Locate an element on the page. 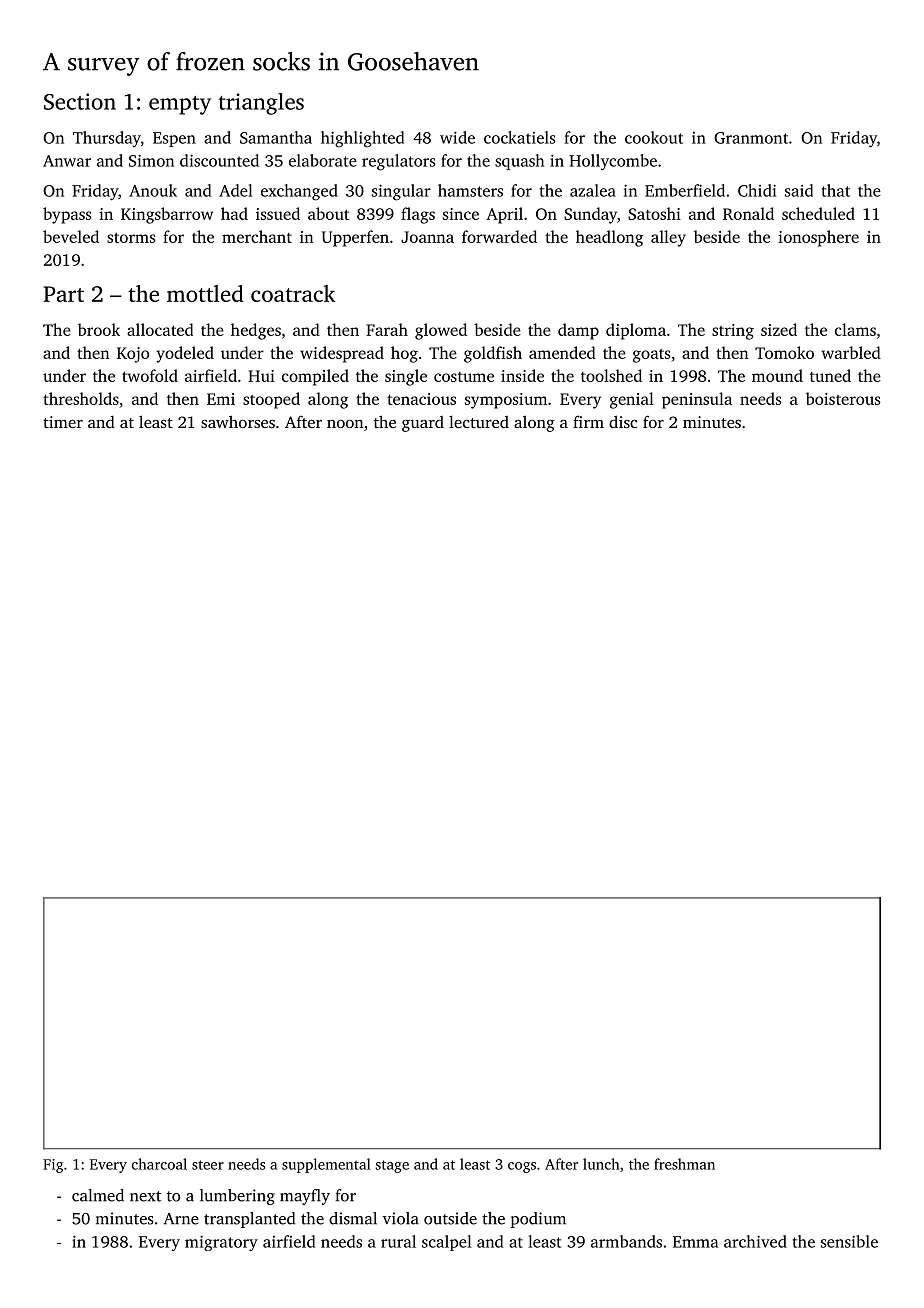 Image resolution: width=924 pixels, height=1308 pixels. damp is located at coordinates (578, 331).
